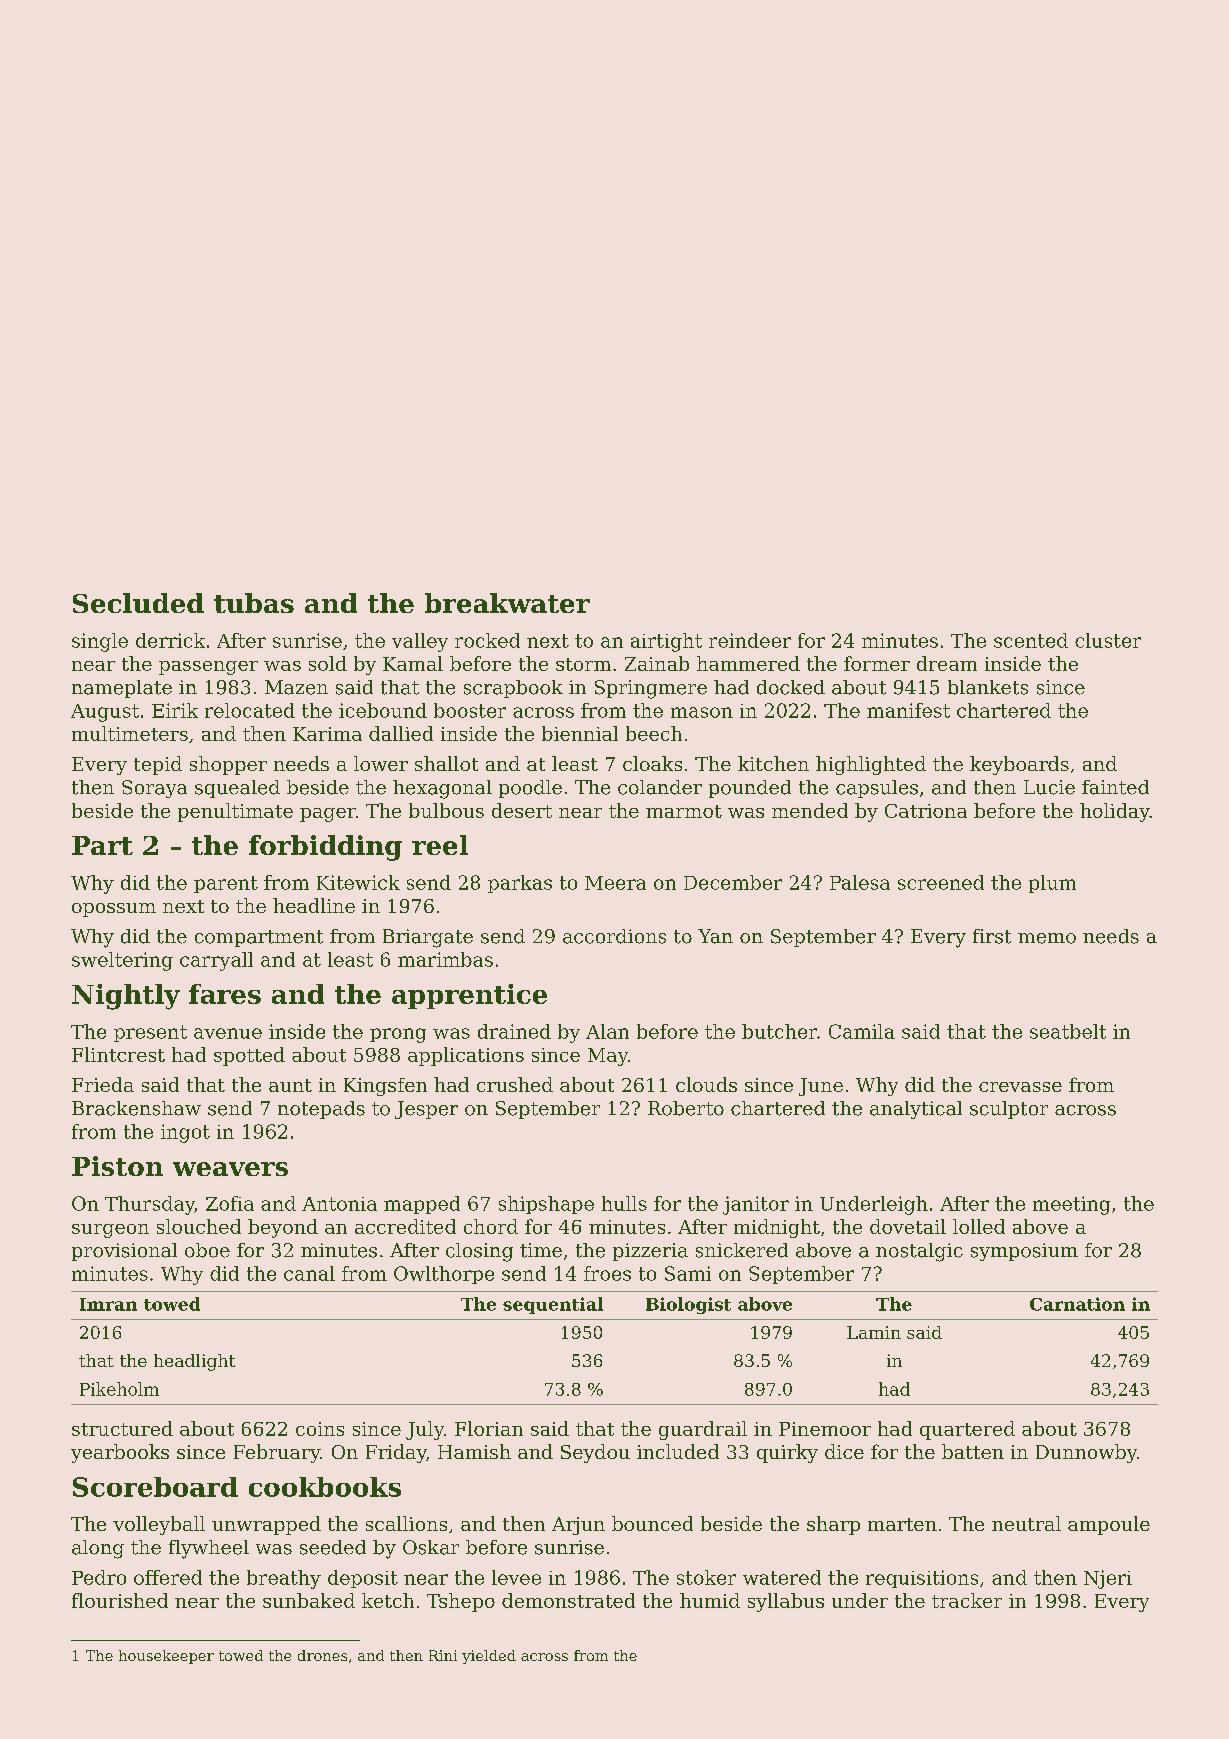 This screenshot has height=1739, width=1229. What do you see at coordinates (154, 789) in the screenshot?
I see `Soraya` at bounding box center [154, 789].
